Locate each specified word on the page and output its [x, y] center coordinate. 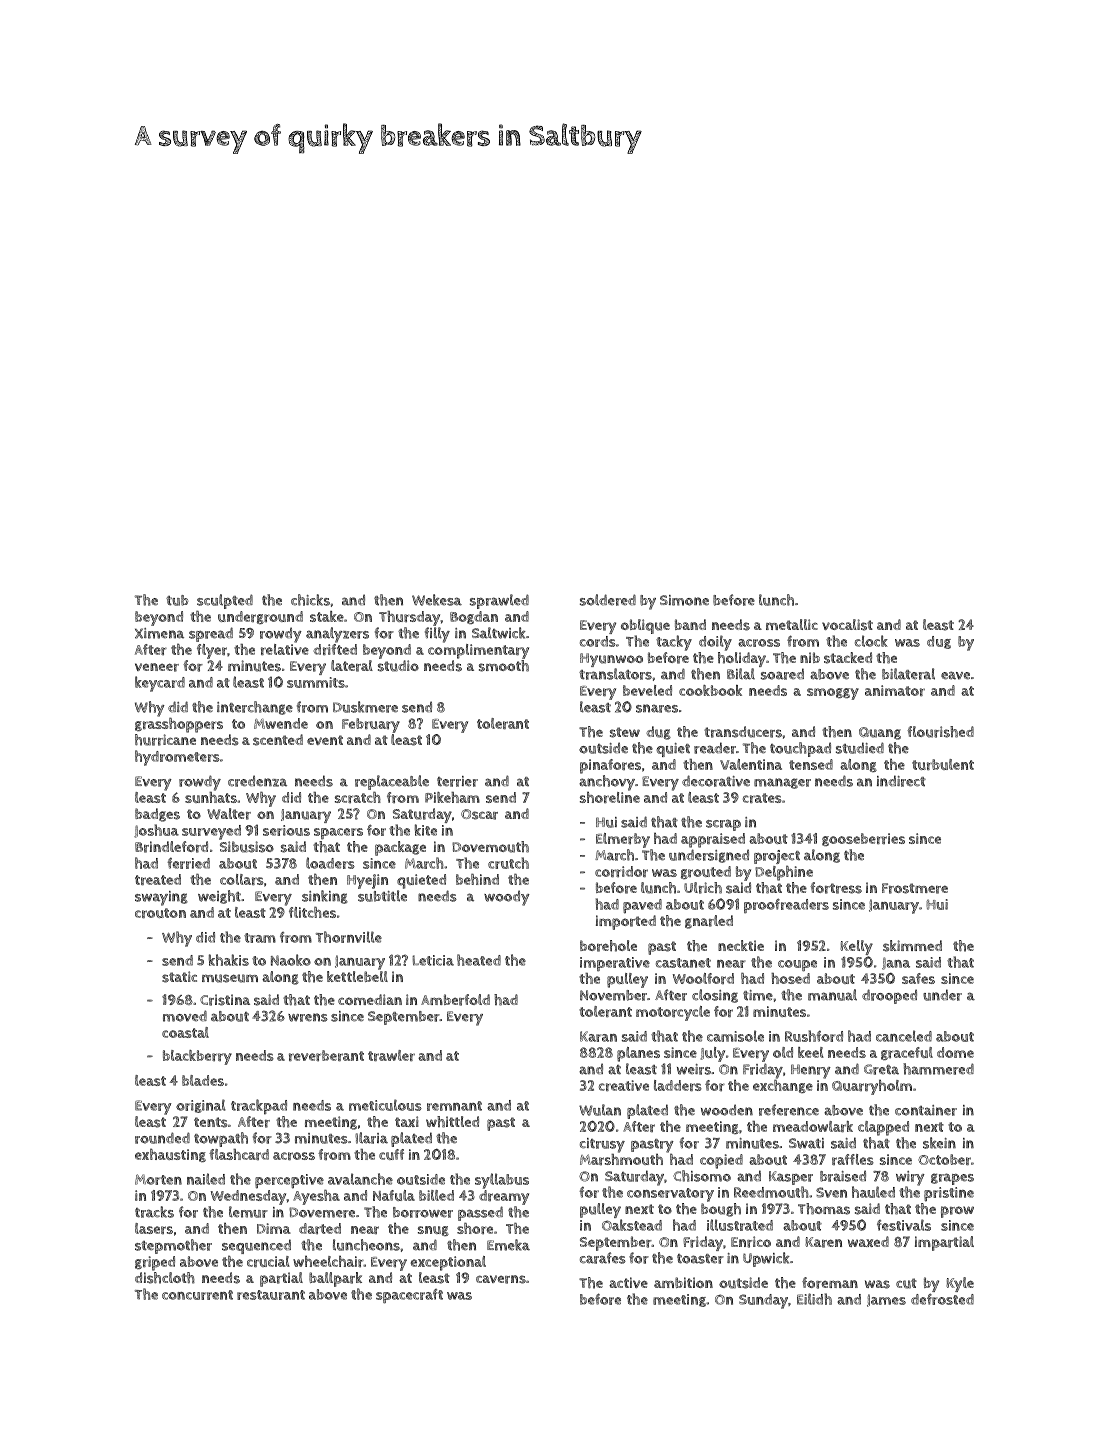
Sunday [763, 1301]
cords [598, 641]
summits [316, 682]
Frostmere [915, 888]
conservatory [670, 1195]
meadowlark [813, 1126]
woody [507, 898]
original [201, 1106]
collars [242, 879]
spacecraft [409, 1296]
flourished [940, 732]
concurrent [197, 1295]
